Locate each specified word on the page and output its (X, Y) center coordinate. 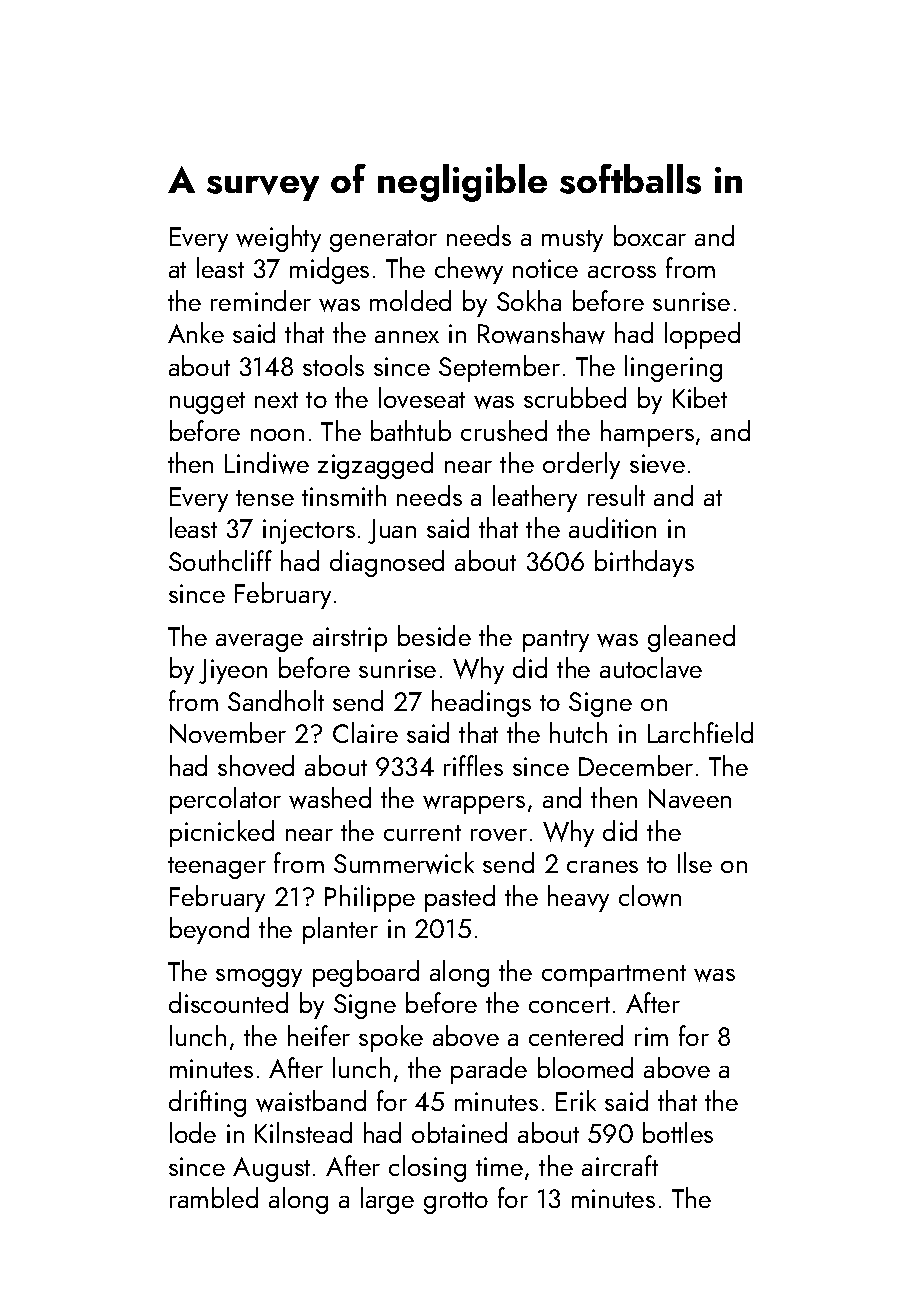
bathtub (411, 430)
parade (489, 1070)
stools (333, 365)
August (271, 1169)
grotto (456, 1203)
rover (499, 835)
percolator (225, 800)
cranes (602, 867)
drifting (207, 1103)
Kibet (700, 397)
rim (651, 1036)
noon (277, 435)
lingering (673, 368)
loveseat (422, 397)
